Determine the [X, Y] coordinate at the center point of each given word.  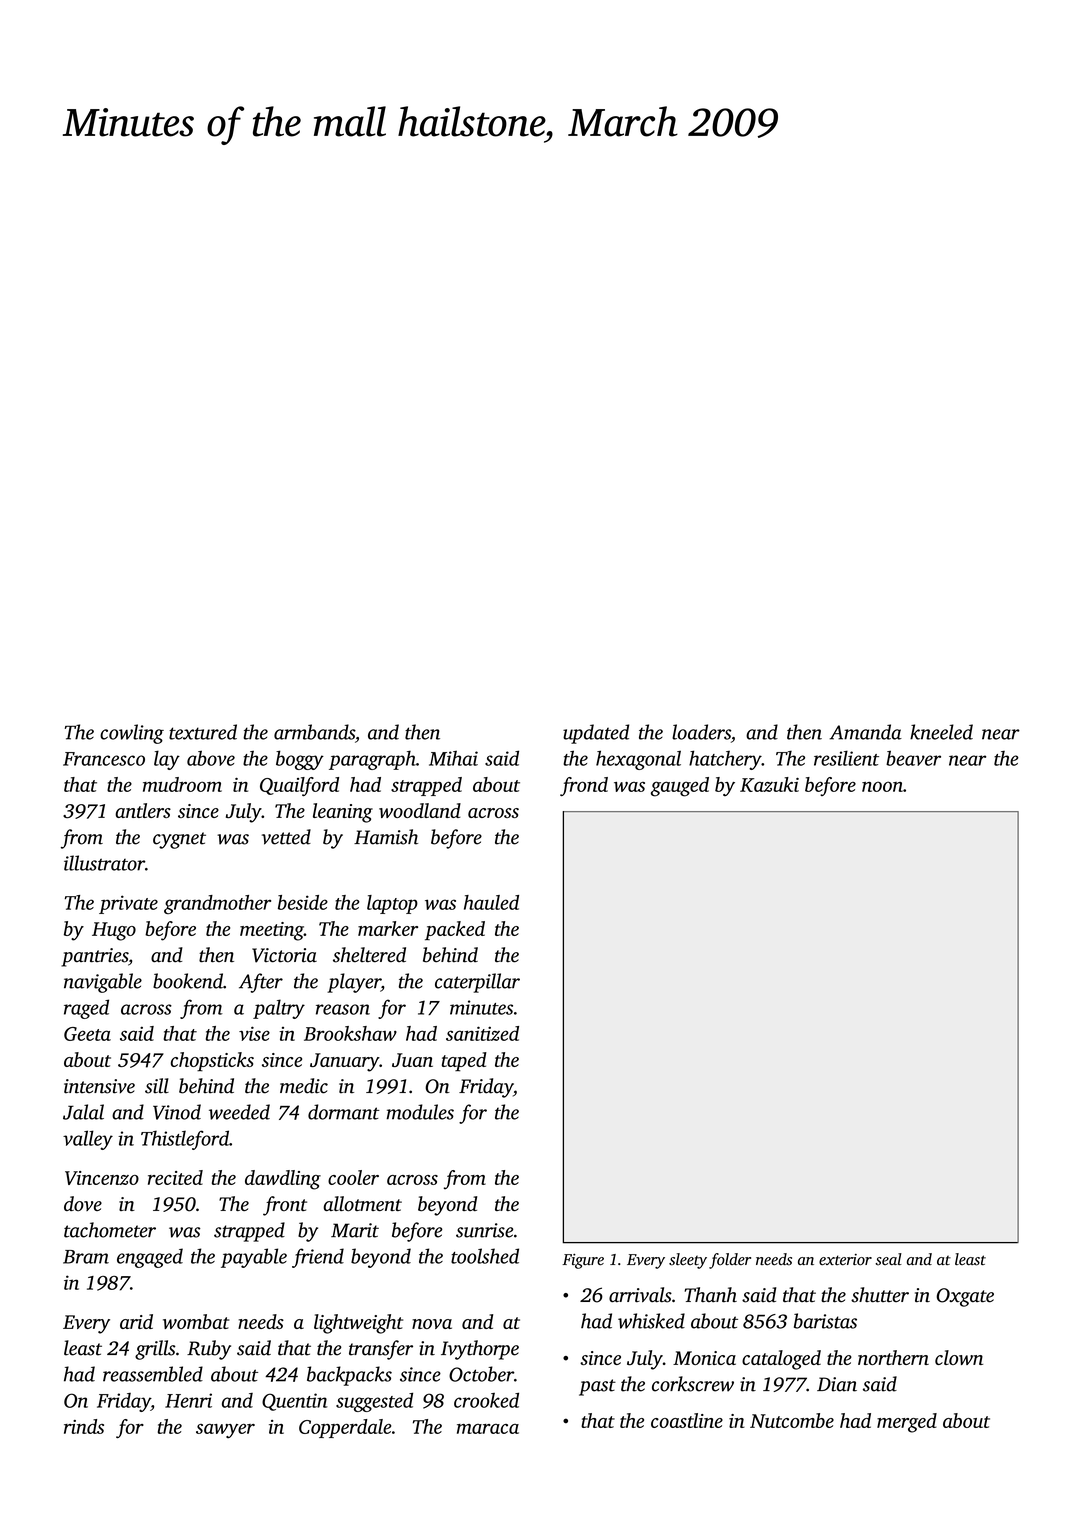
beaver [913, 758]
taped [464, 1062]
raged [86, 1009]
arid [136, 1321]
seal [888, 1259]
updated [596, 734]
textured [203, 732]
